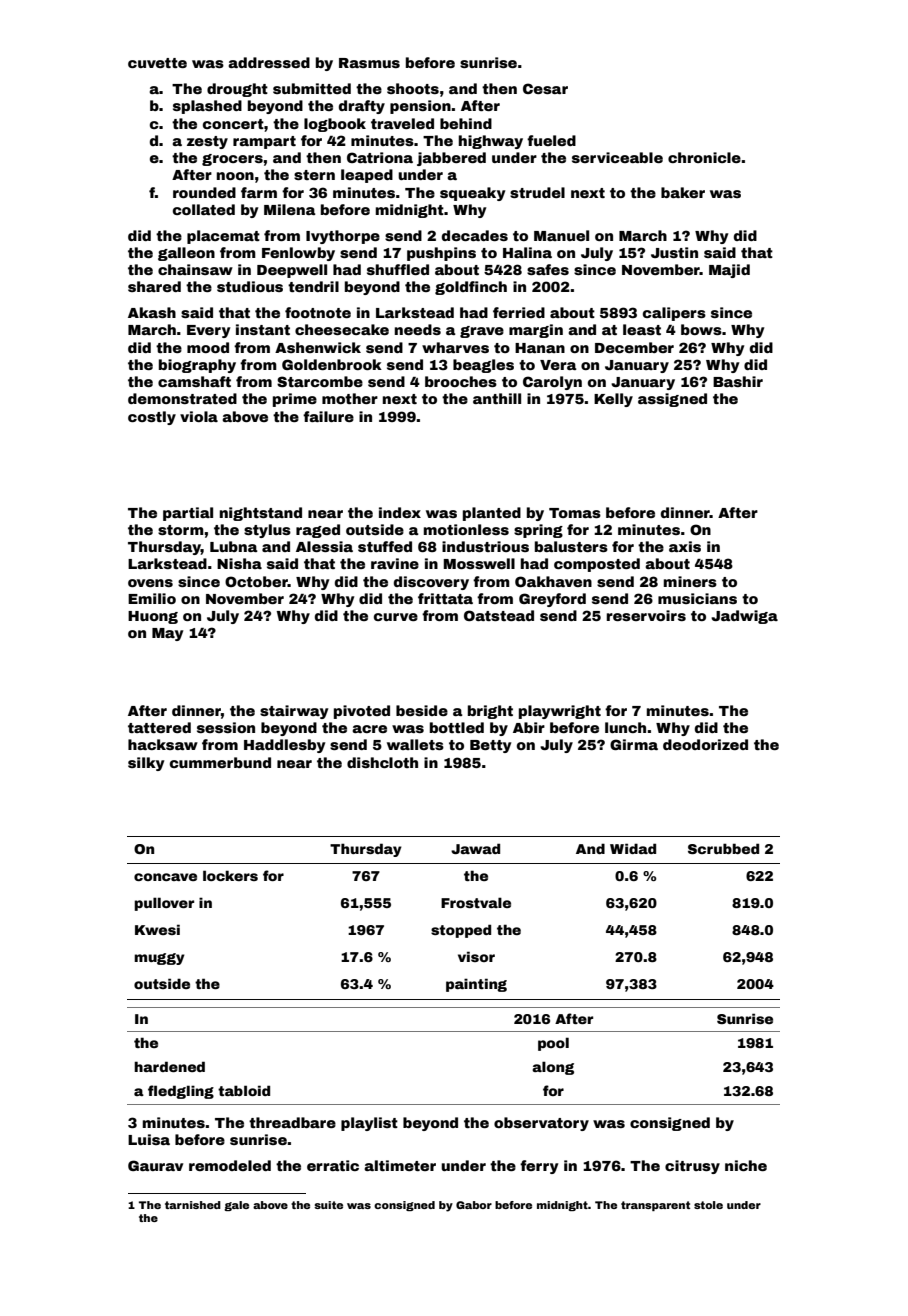 This screenshot has height=1316, width=908. What do you see at coordinates (236, 1206) in the screenshot?
I see `gale` at bounding box center [236, 1206].
